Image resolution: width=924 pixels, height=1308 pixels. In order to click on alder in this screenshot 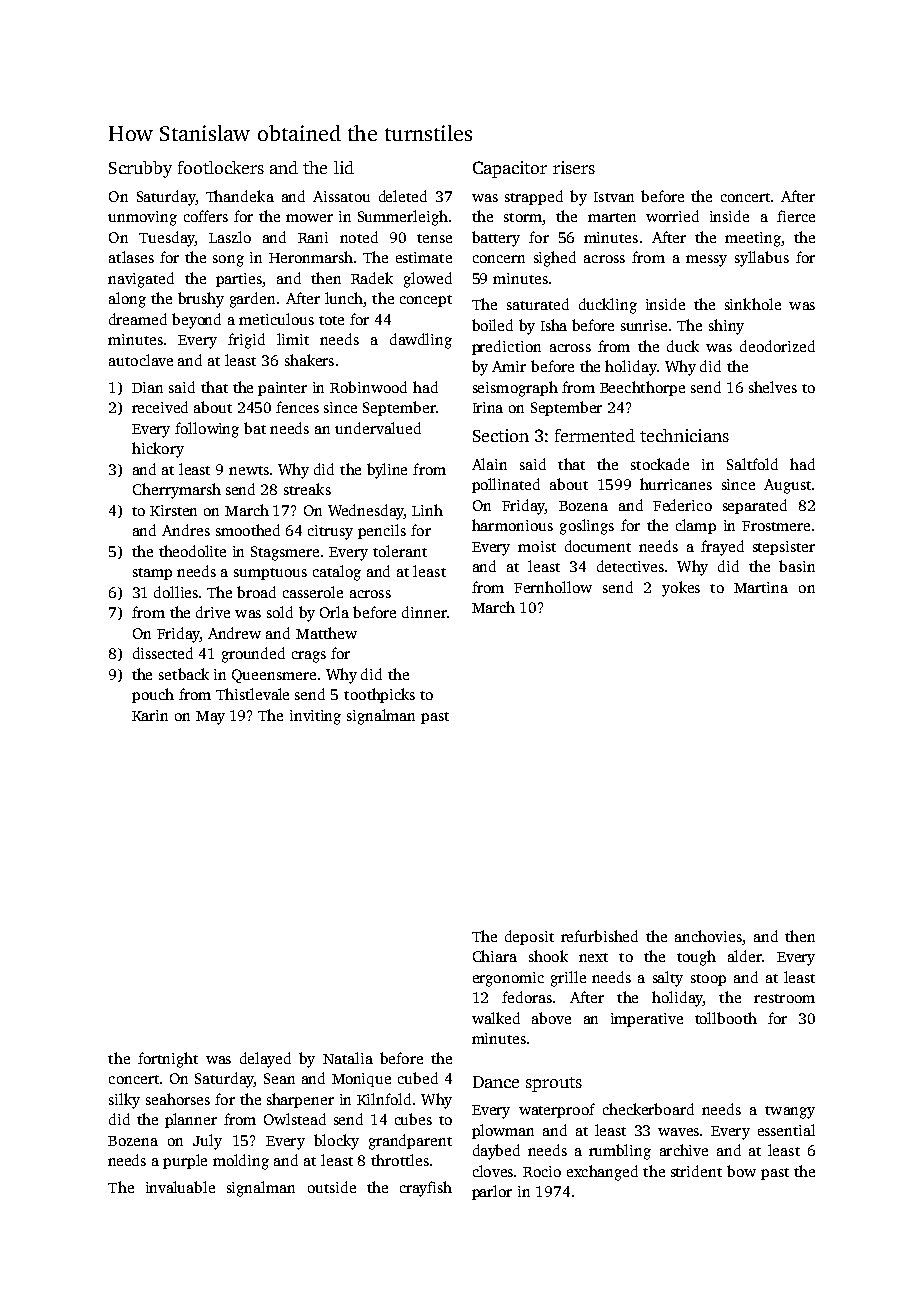, I will do `click(745, 956)`.
